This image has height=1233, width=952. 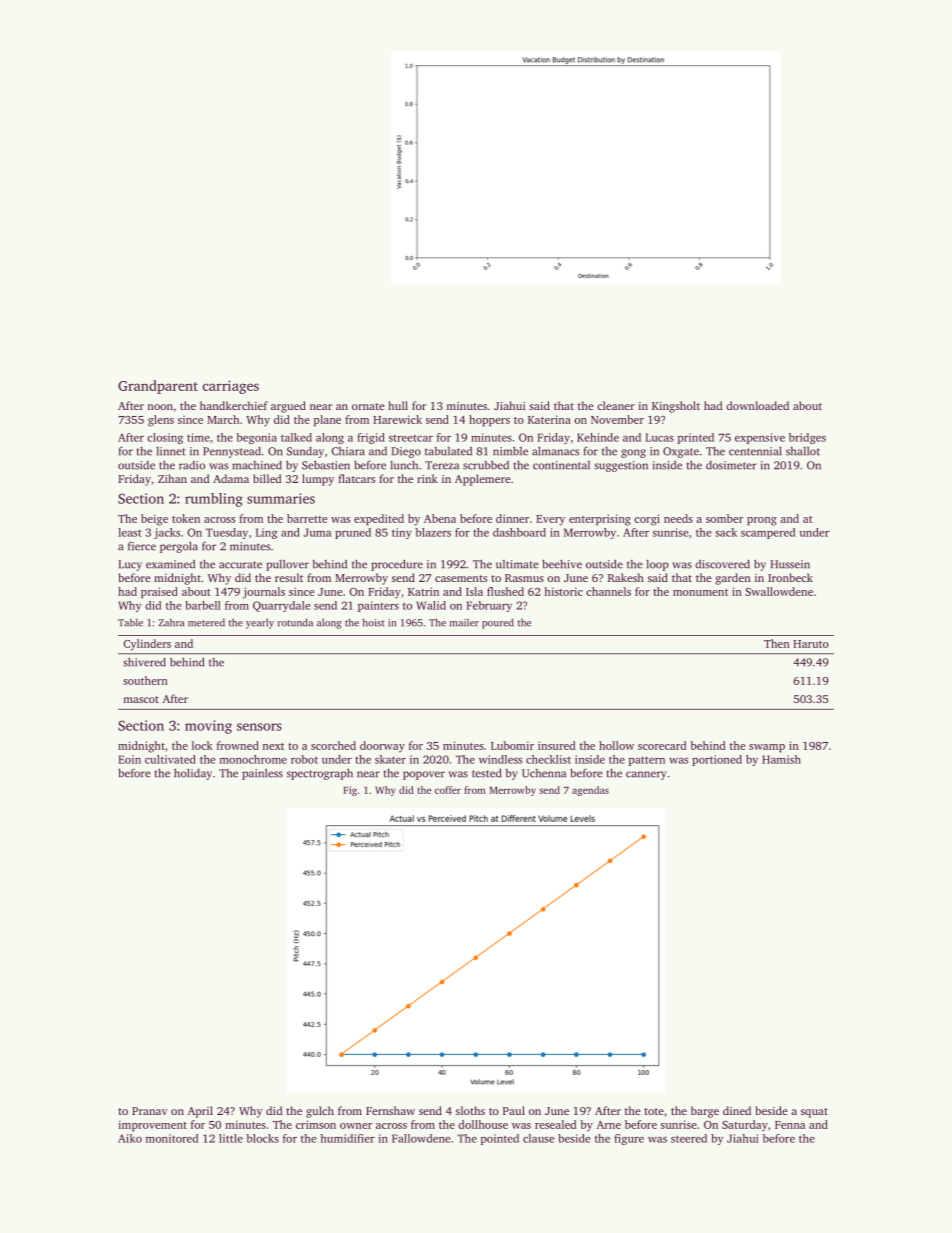 I want to click on hoist, so click(x=374, y=622).
